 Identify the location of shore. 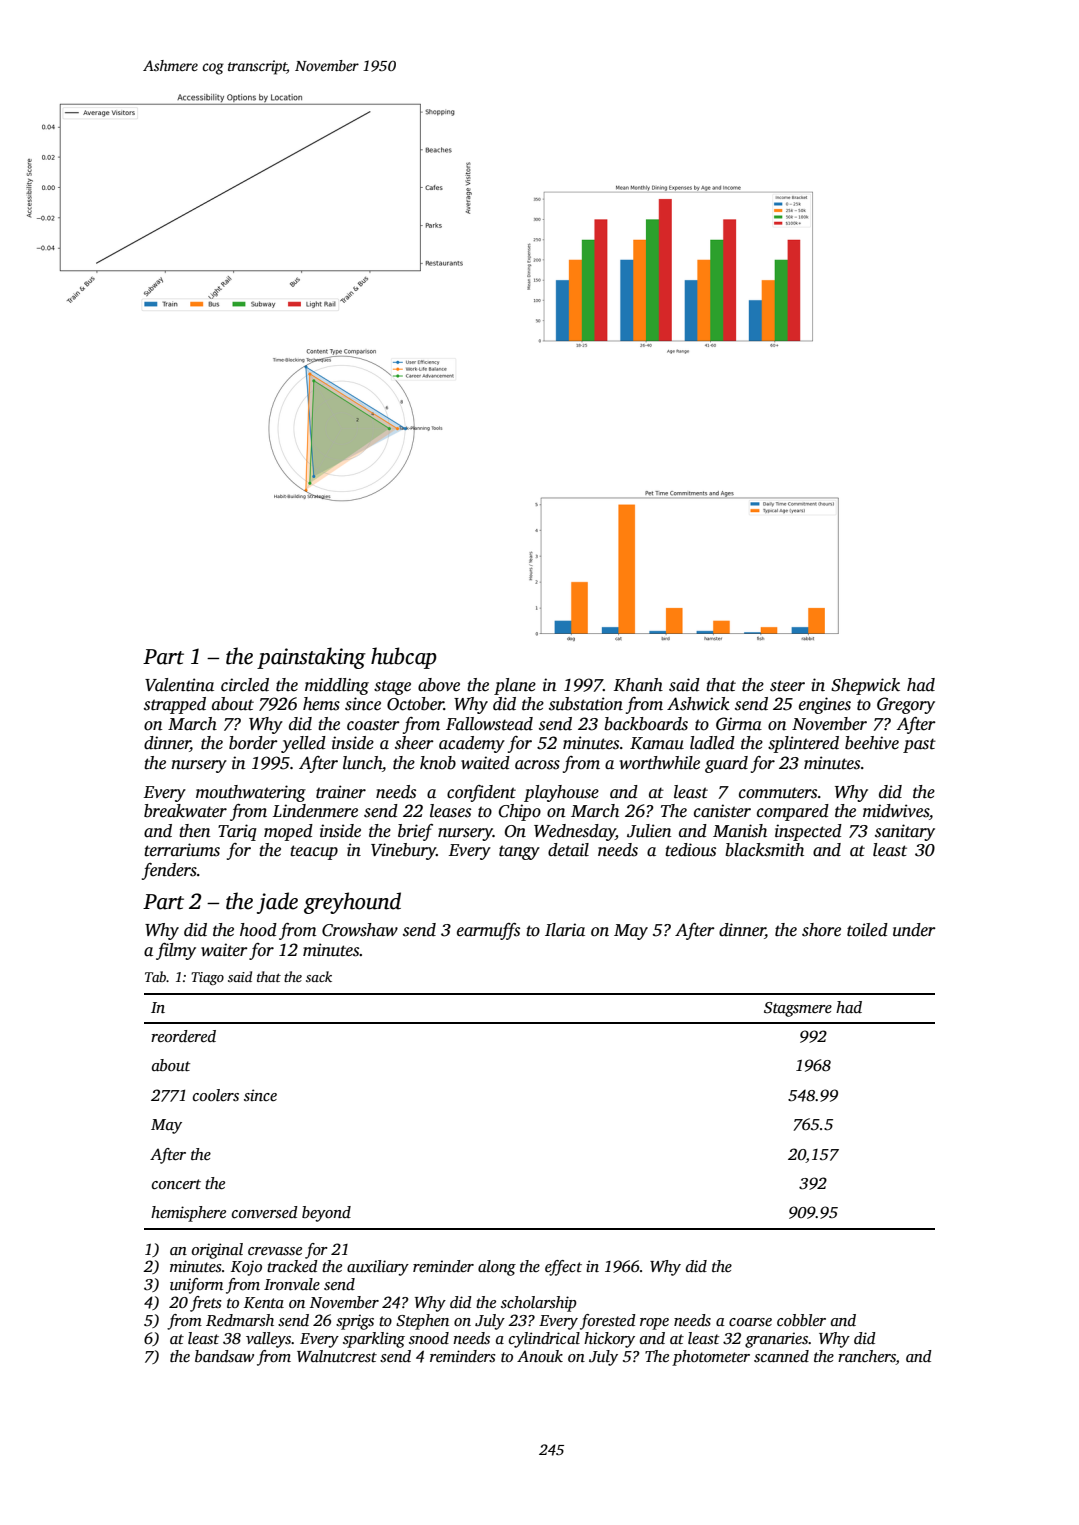
(821, 930).
